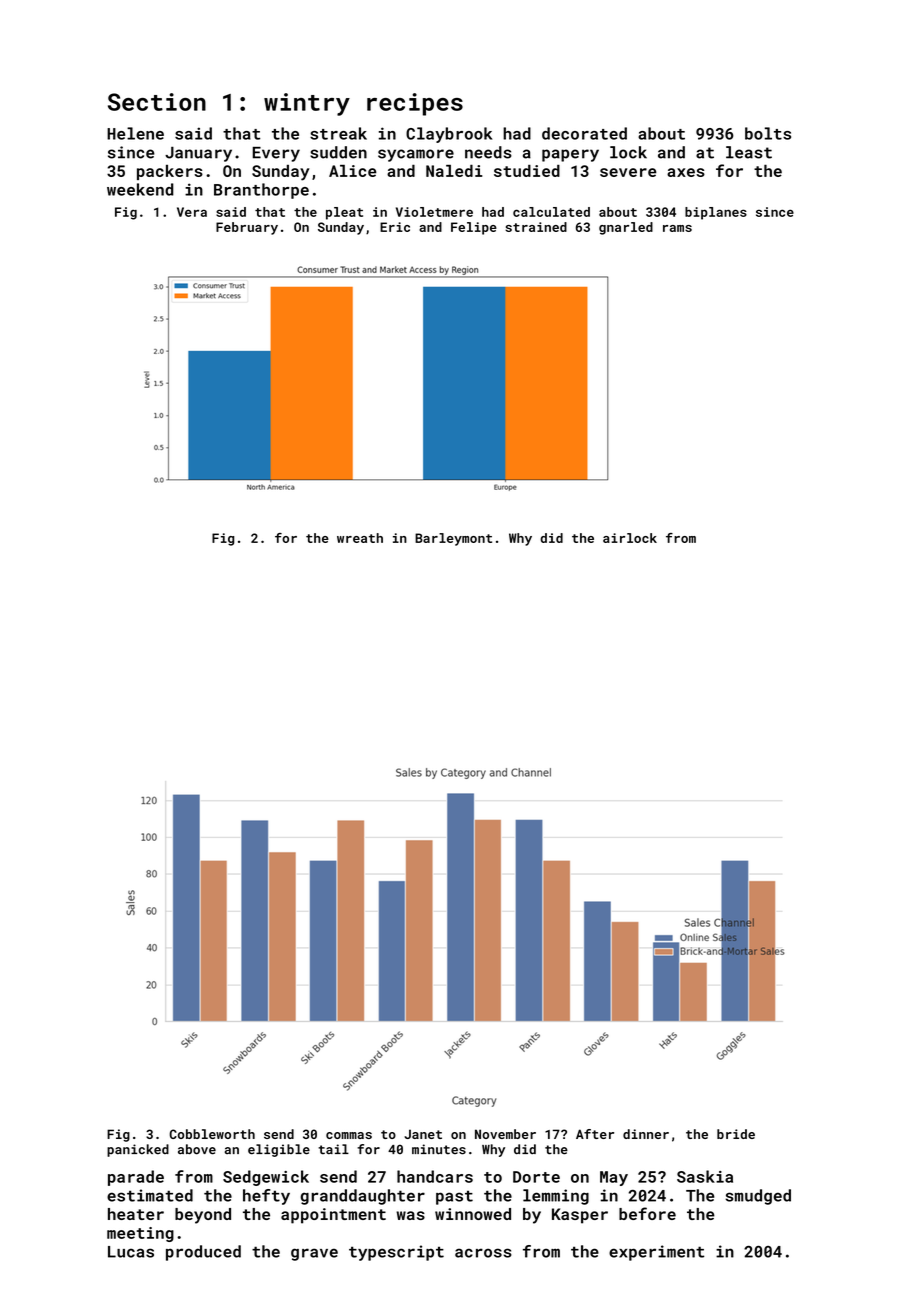 The width and height of the screenshot is (908, 1316). What do you see at coordinates (646, 1134) in the screenshot?
I see `dinner` at bounding box center [646, 1134].
